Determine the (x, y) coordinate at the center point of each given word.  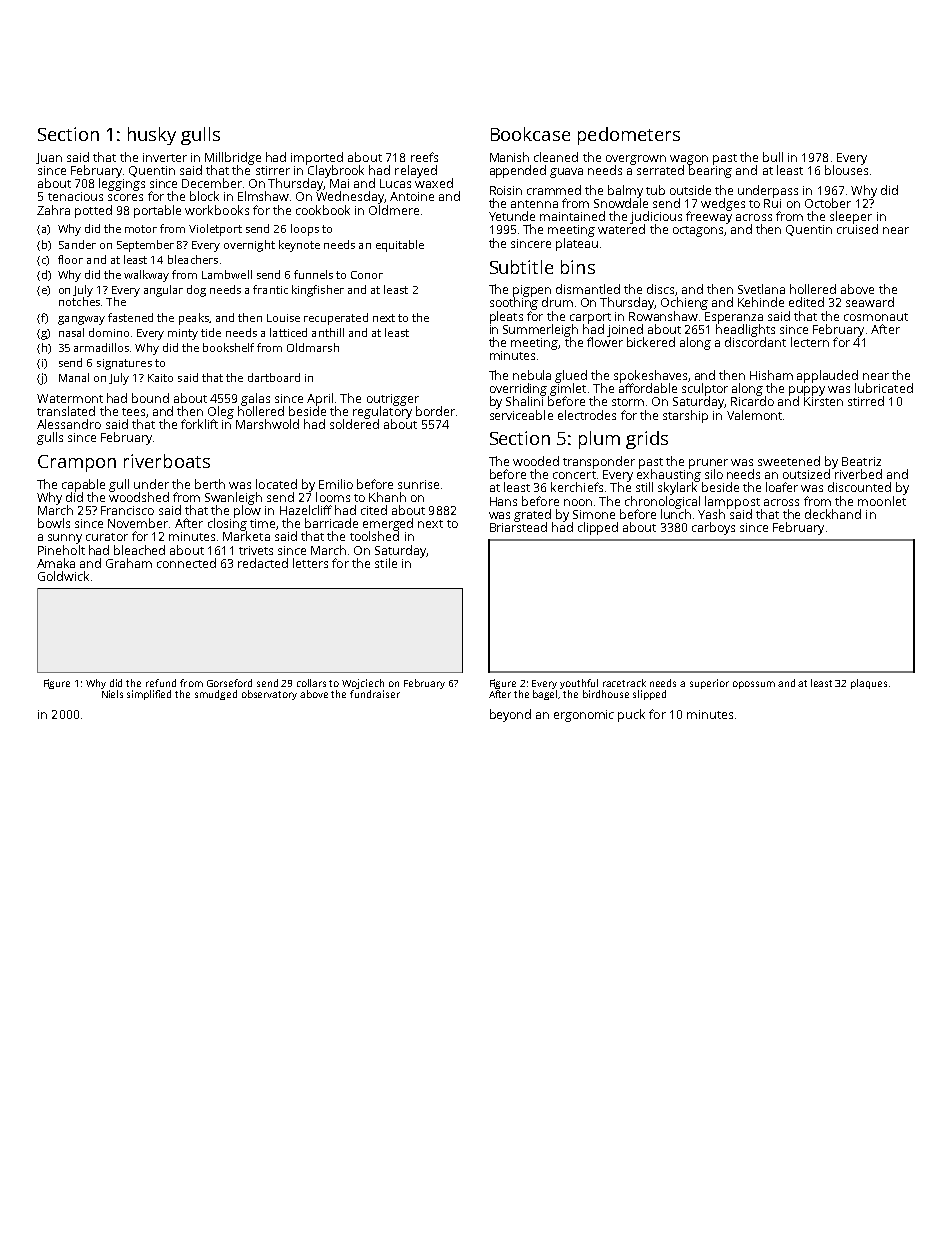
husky (152, 136)
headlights (745, 330)
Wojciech (363, 684)
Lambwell (227, 274)
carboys (713, 528)
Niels (112, 694)
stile (386, 563)
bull (773, 157)
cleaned (556, 157)
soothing (514, 303)
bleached (139, 550)
